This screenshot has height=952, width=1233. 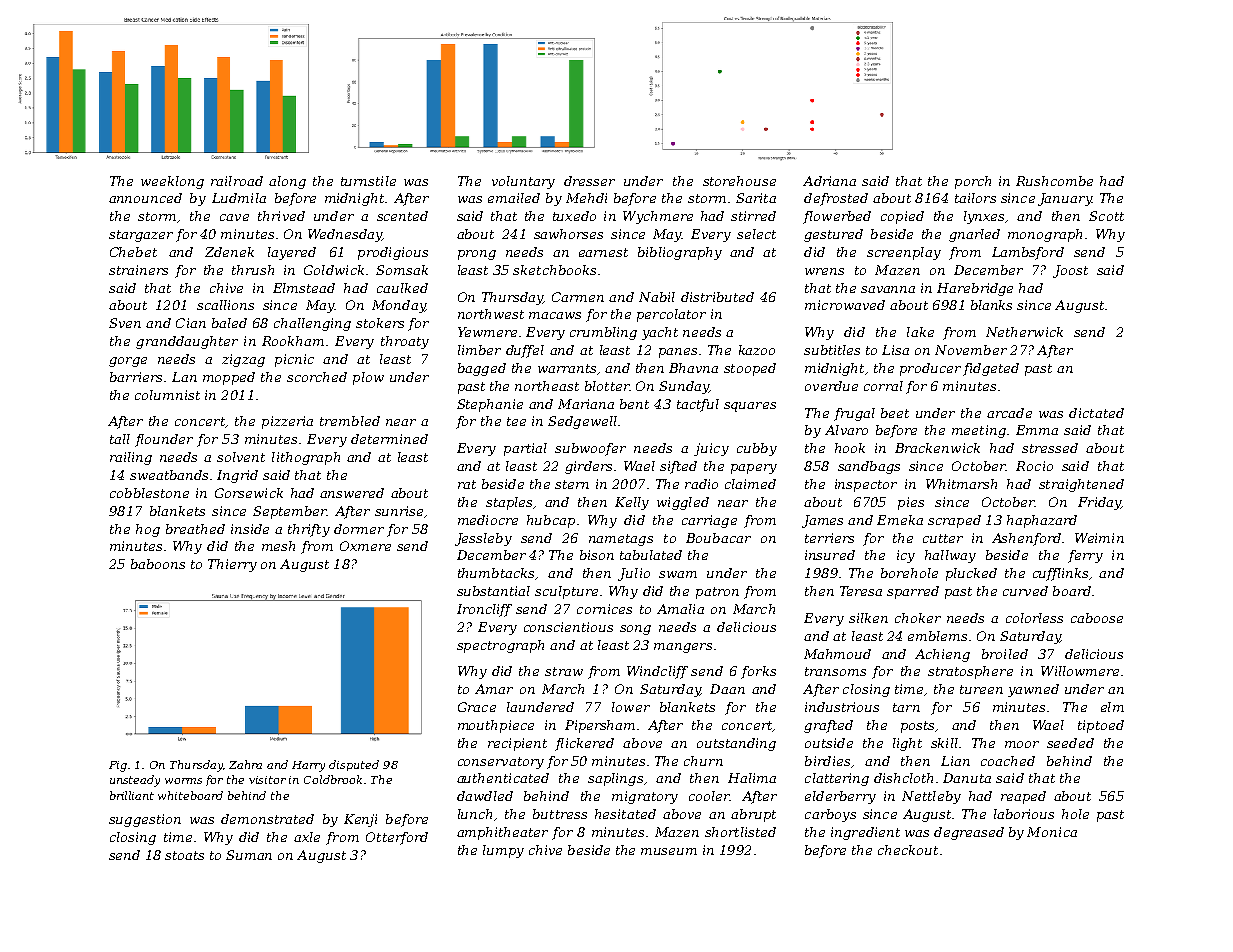 What do you see at coordinates (368, 181) in the screenshot?
I see `turnstile` at bounding box center [368, 181].
